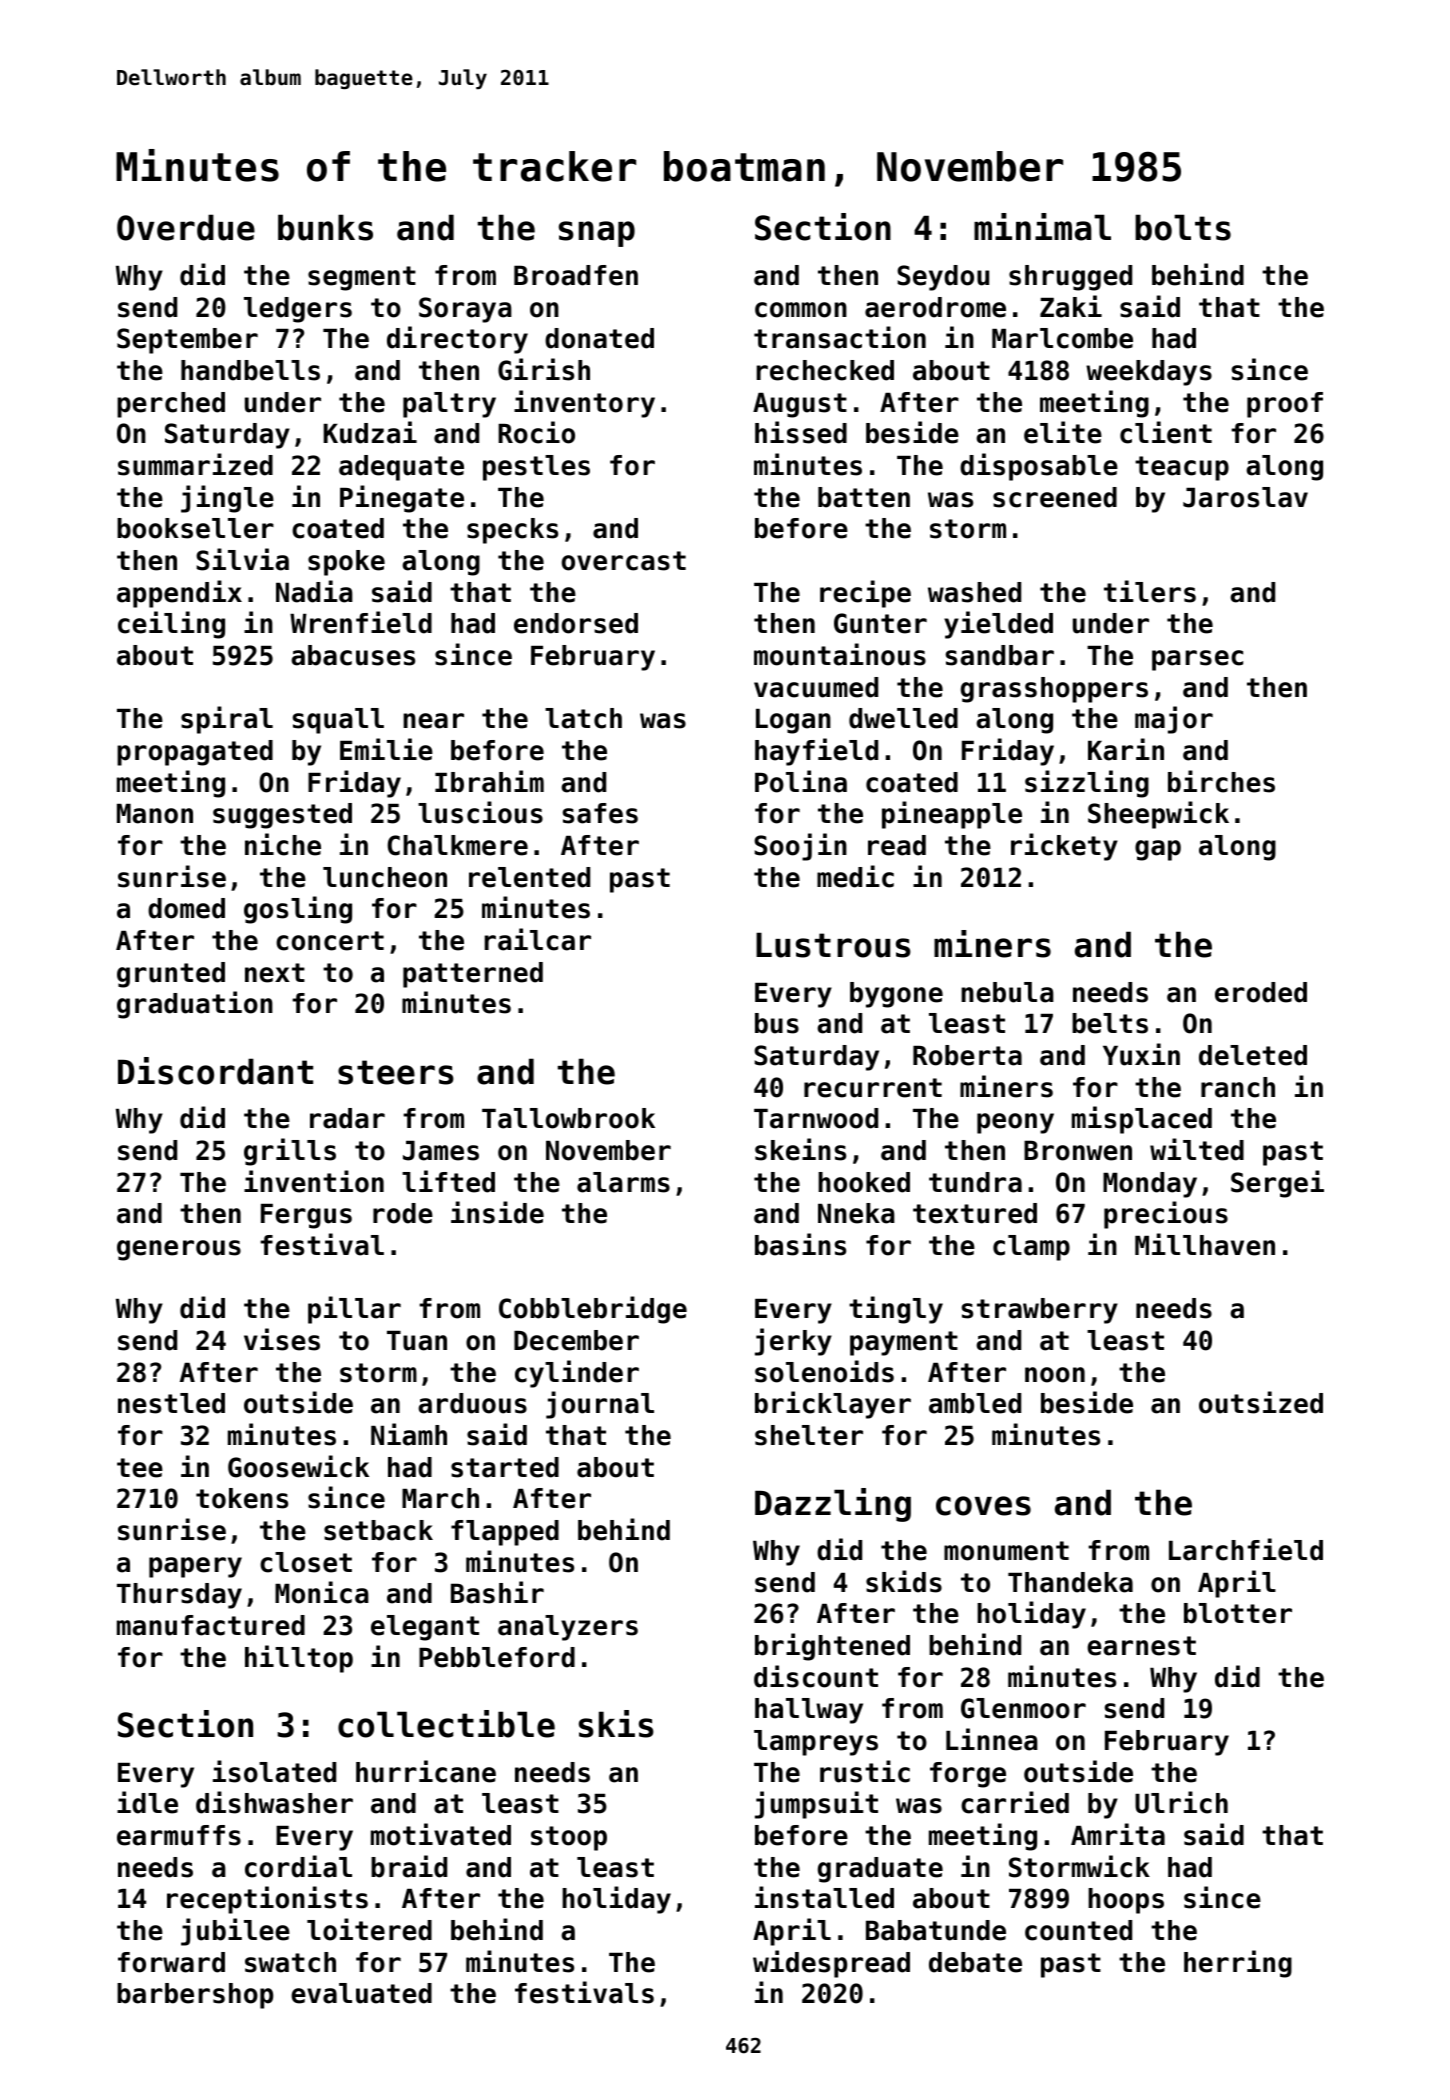  What do you see at coordinates (457, 340) in the screenshot?
I see `directory` at bounding box center [457, 340].
